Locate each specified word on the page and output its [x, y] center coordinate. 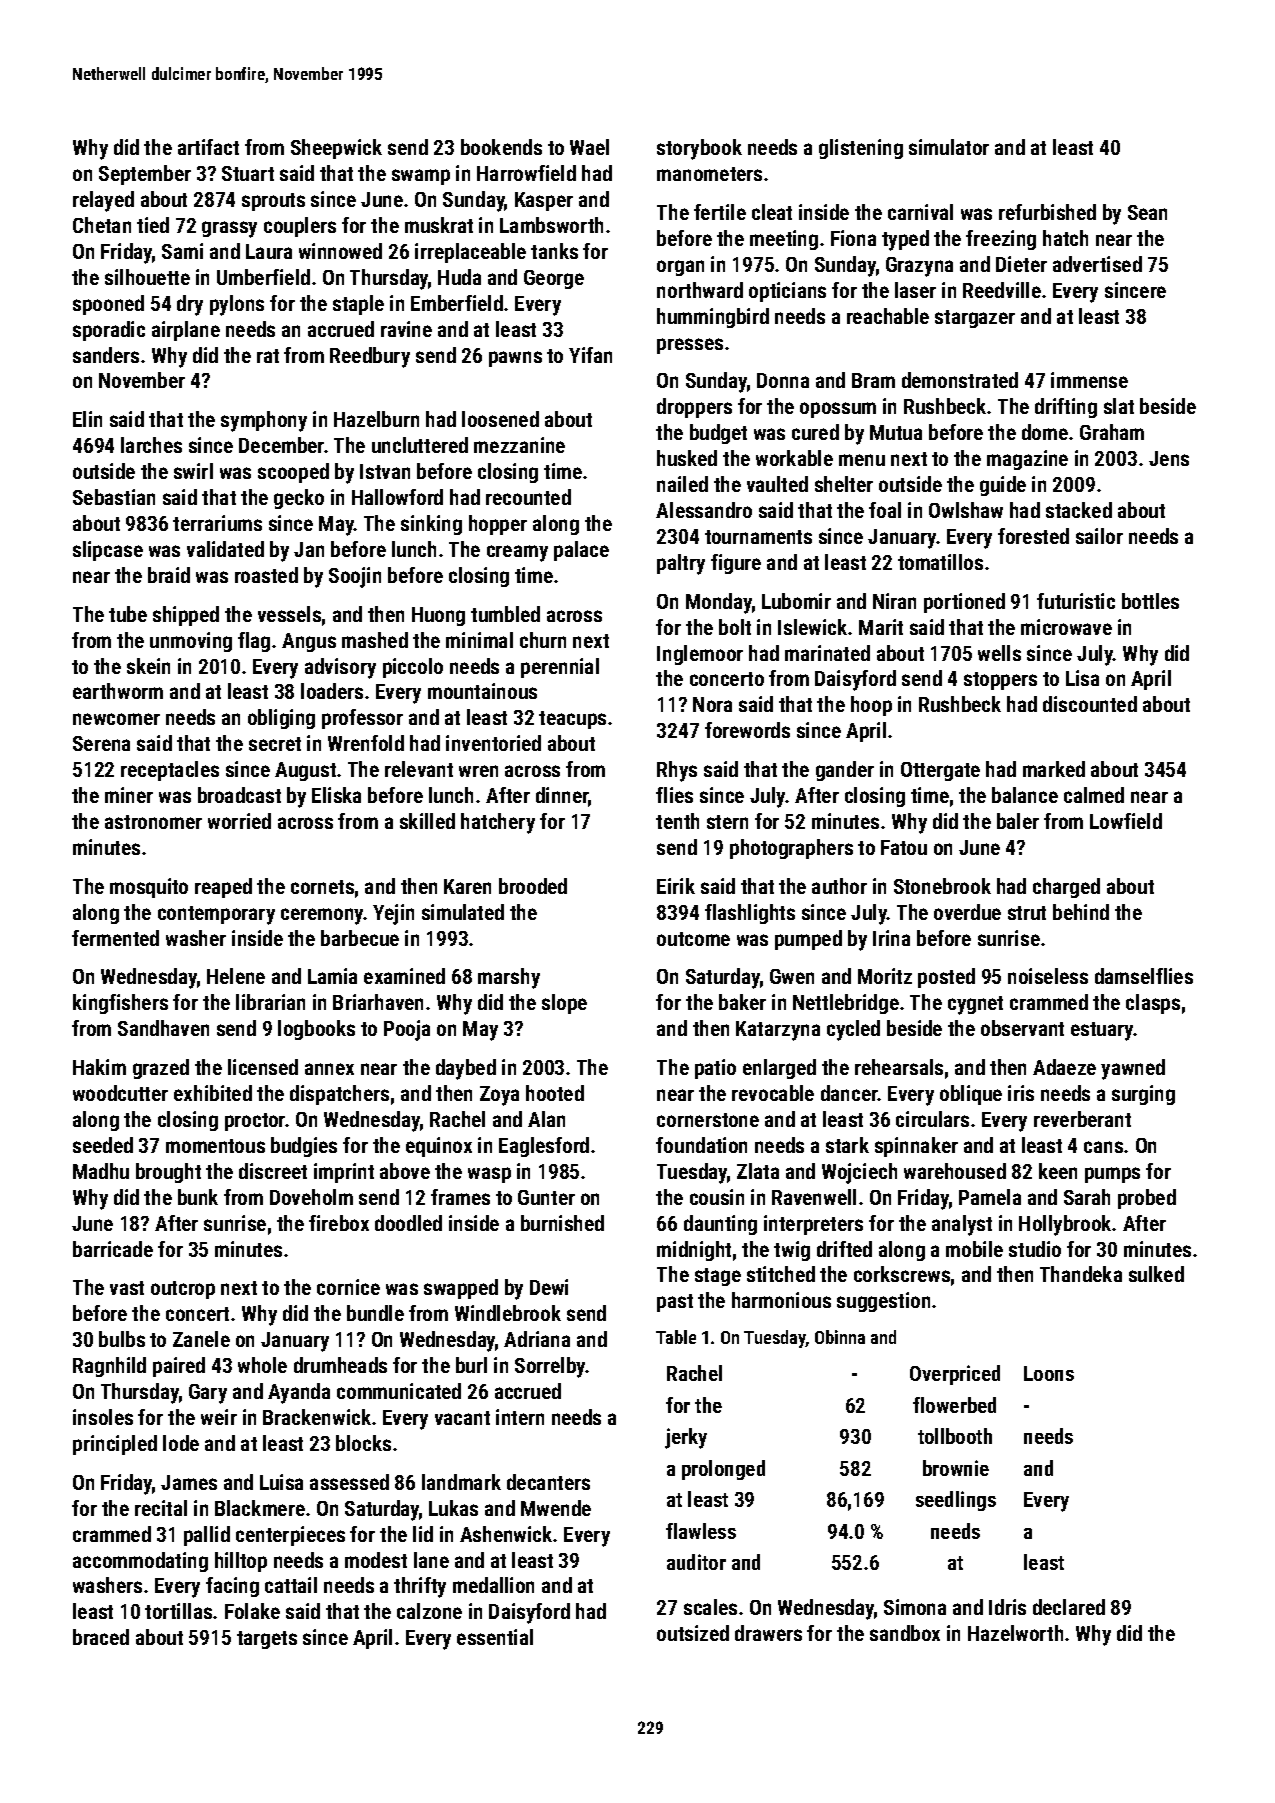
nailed [682, 484]
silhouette [147, 277]
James [189, 1482]
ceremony [322, 916]
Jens [1169, 458]
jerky [686, 1438]
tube [128, 614]
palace [581, 551]
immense [1089, 380]
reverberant [1082, 1119]
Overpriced [955, 1375]
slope [564, 1004]
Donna [783, 380]
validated [225, 549]
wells [999, 653]
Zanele [201, 1339]
